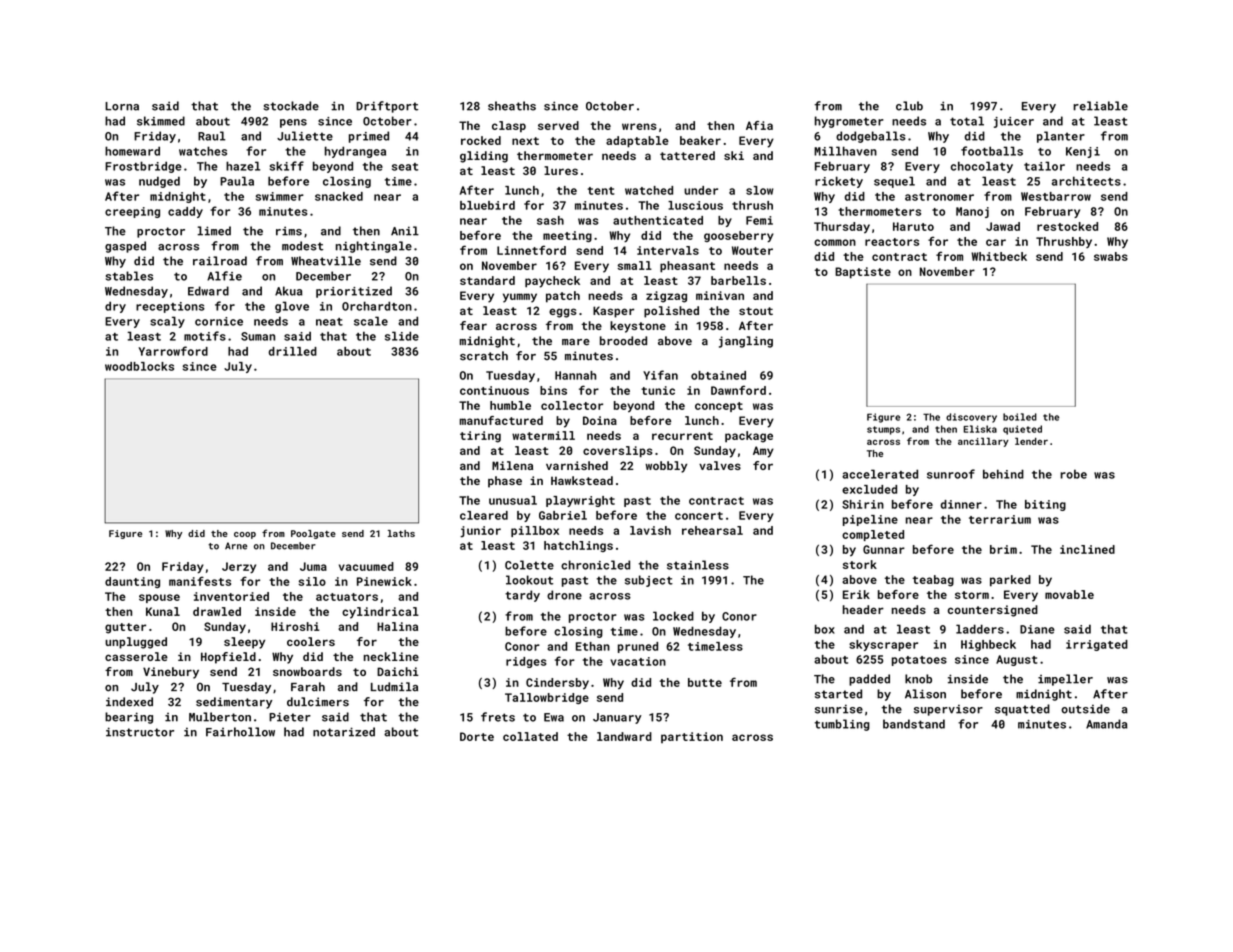 The height and width of the image is (952, 1233). Describe the element at coordinates (550, 220) in the image. I see `sash` at that location.
